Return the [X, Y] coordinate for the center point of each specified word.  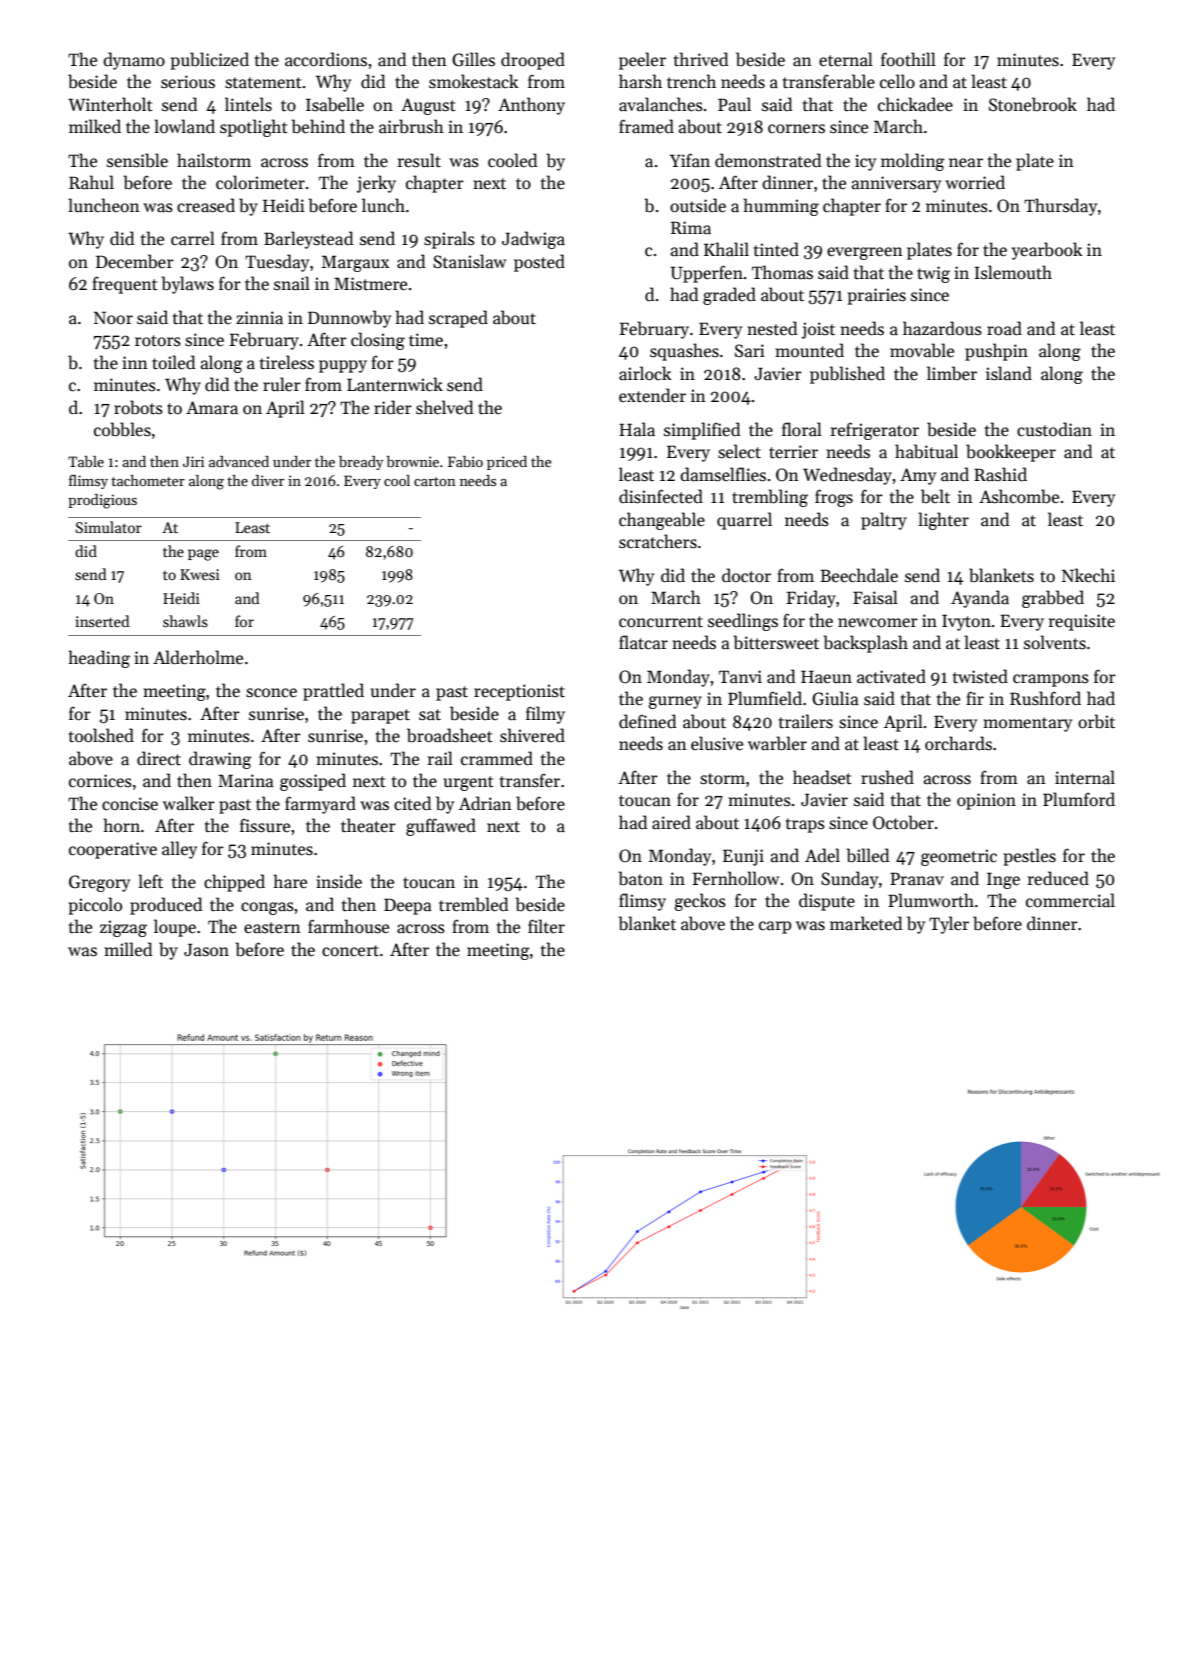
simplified [702, 431]
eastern [272, 928]
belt [935, 496]
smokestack [473, 81]
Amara [212, 407]
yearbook [1047, 251]
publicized [210, 61]
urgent [469, 783]
